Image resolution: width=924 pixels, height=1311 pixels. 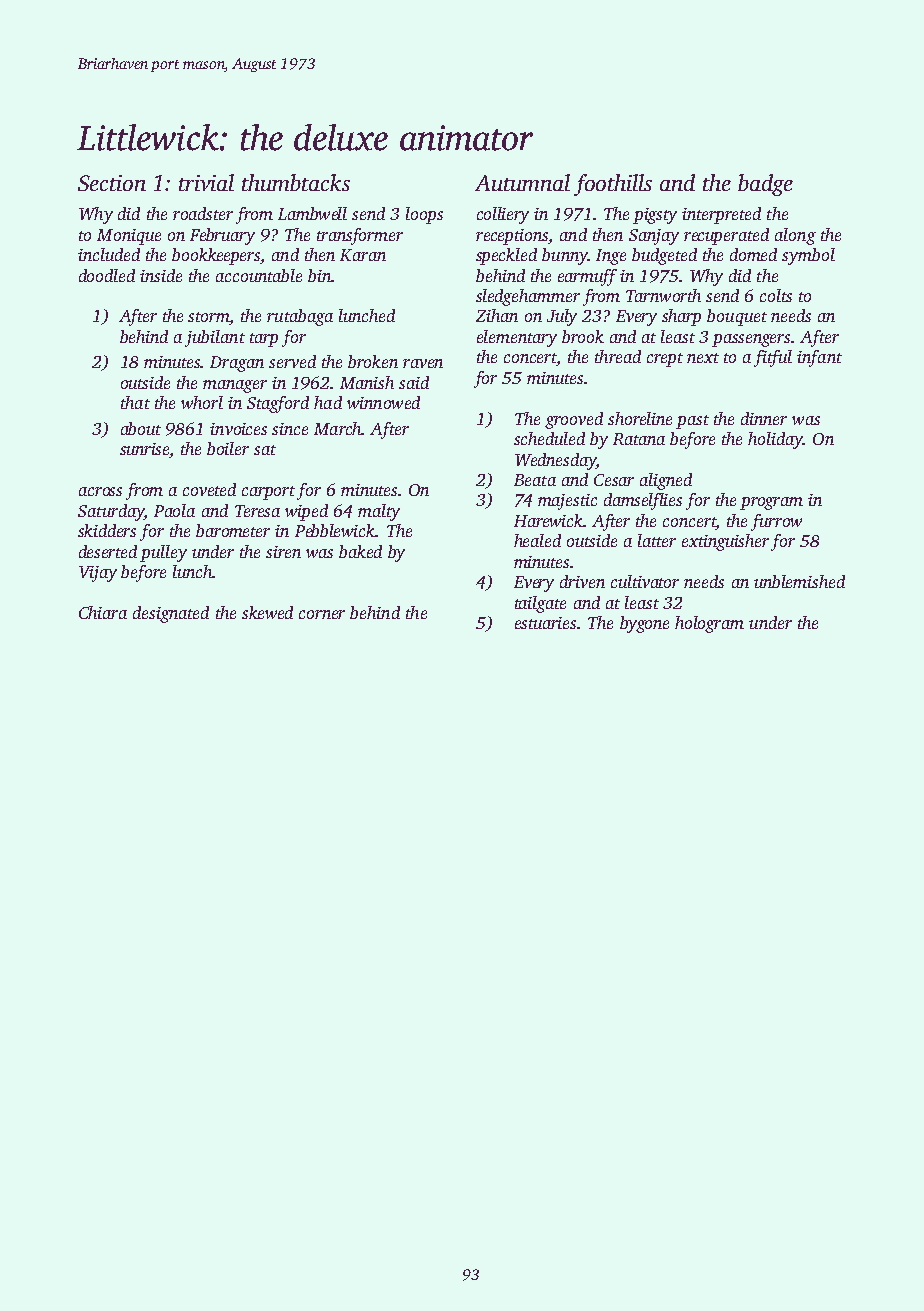 What do you see at coordinates (703, 358) in the screenshot?
I see `next` at bounding box center [703, 358].
